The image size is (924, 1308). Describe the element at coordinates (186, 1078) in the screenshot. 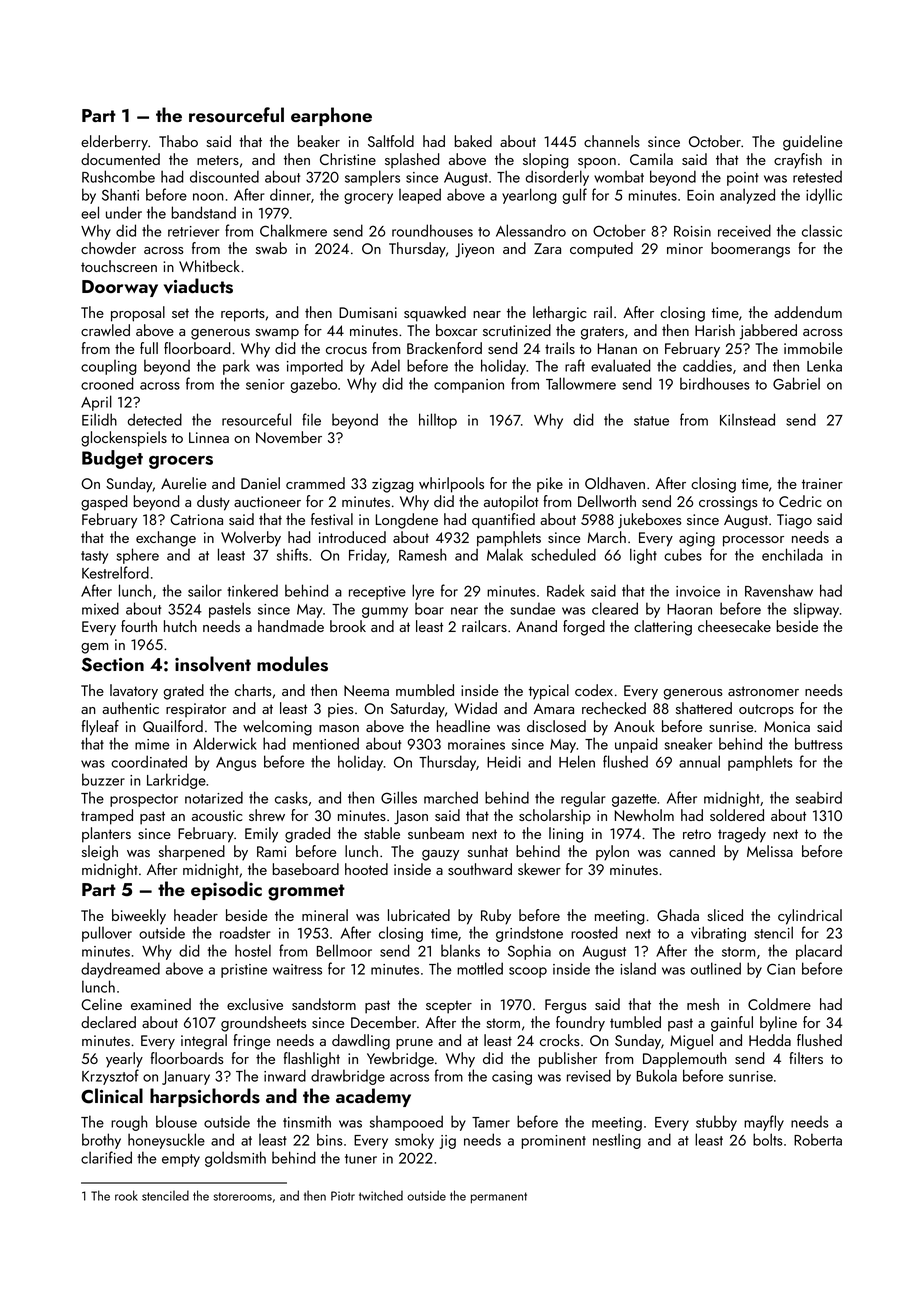

I see `January` at that location.
